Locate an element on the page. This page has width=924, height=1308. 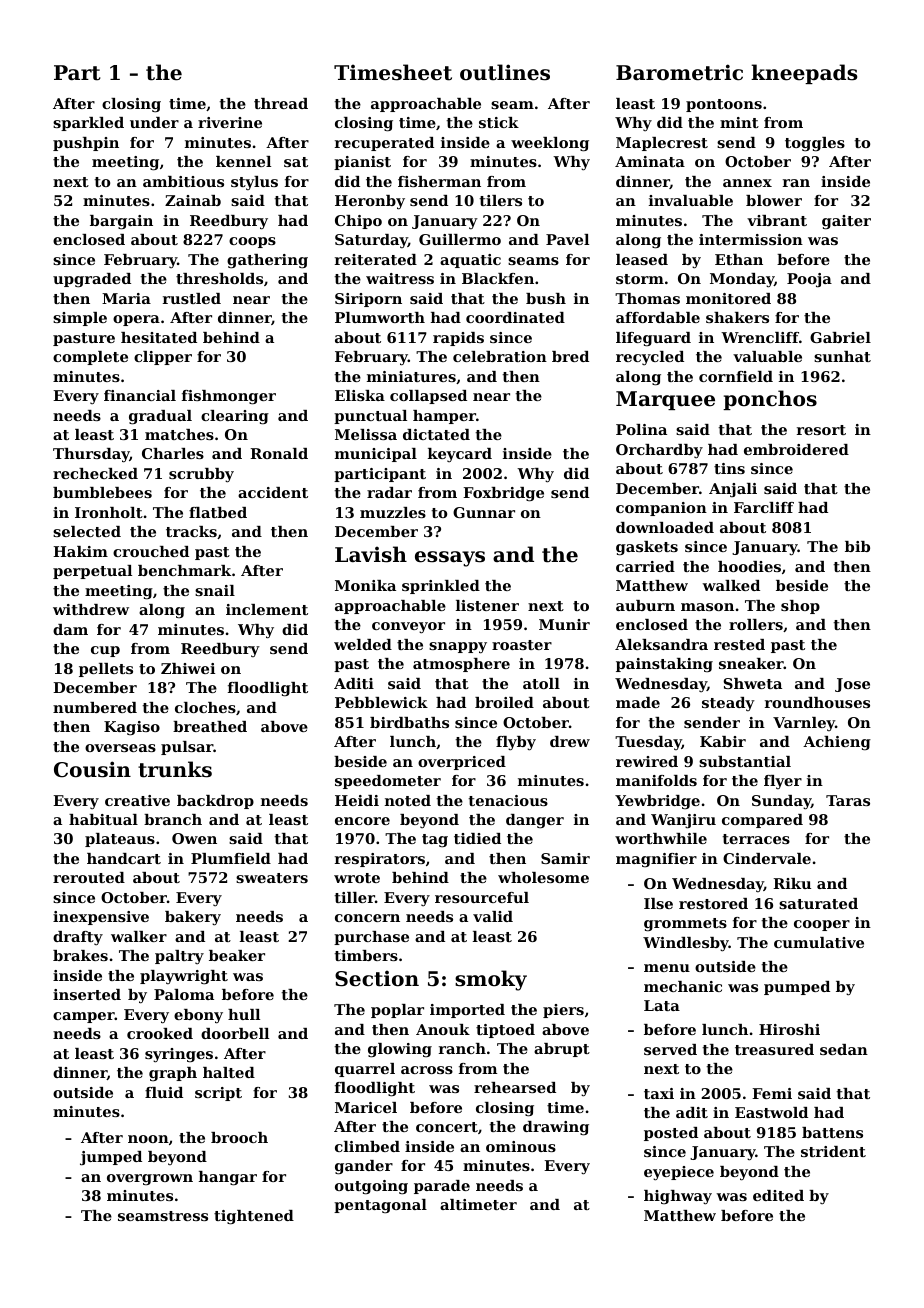
beaker is located at coordinates (237, 955).
